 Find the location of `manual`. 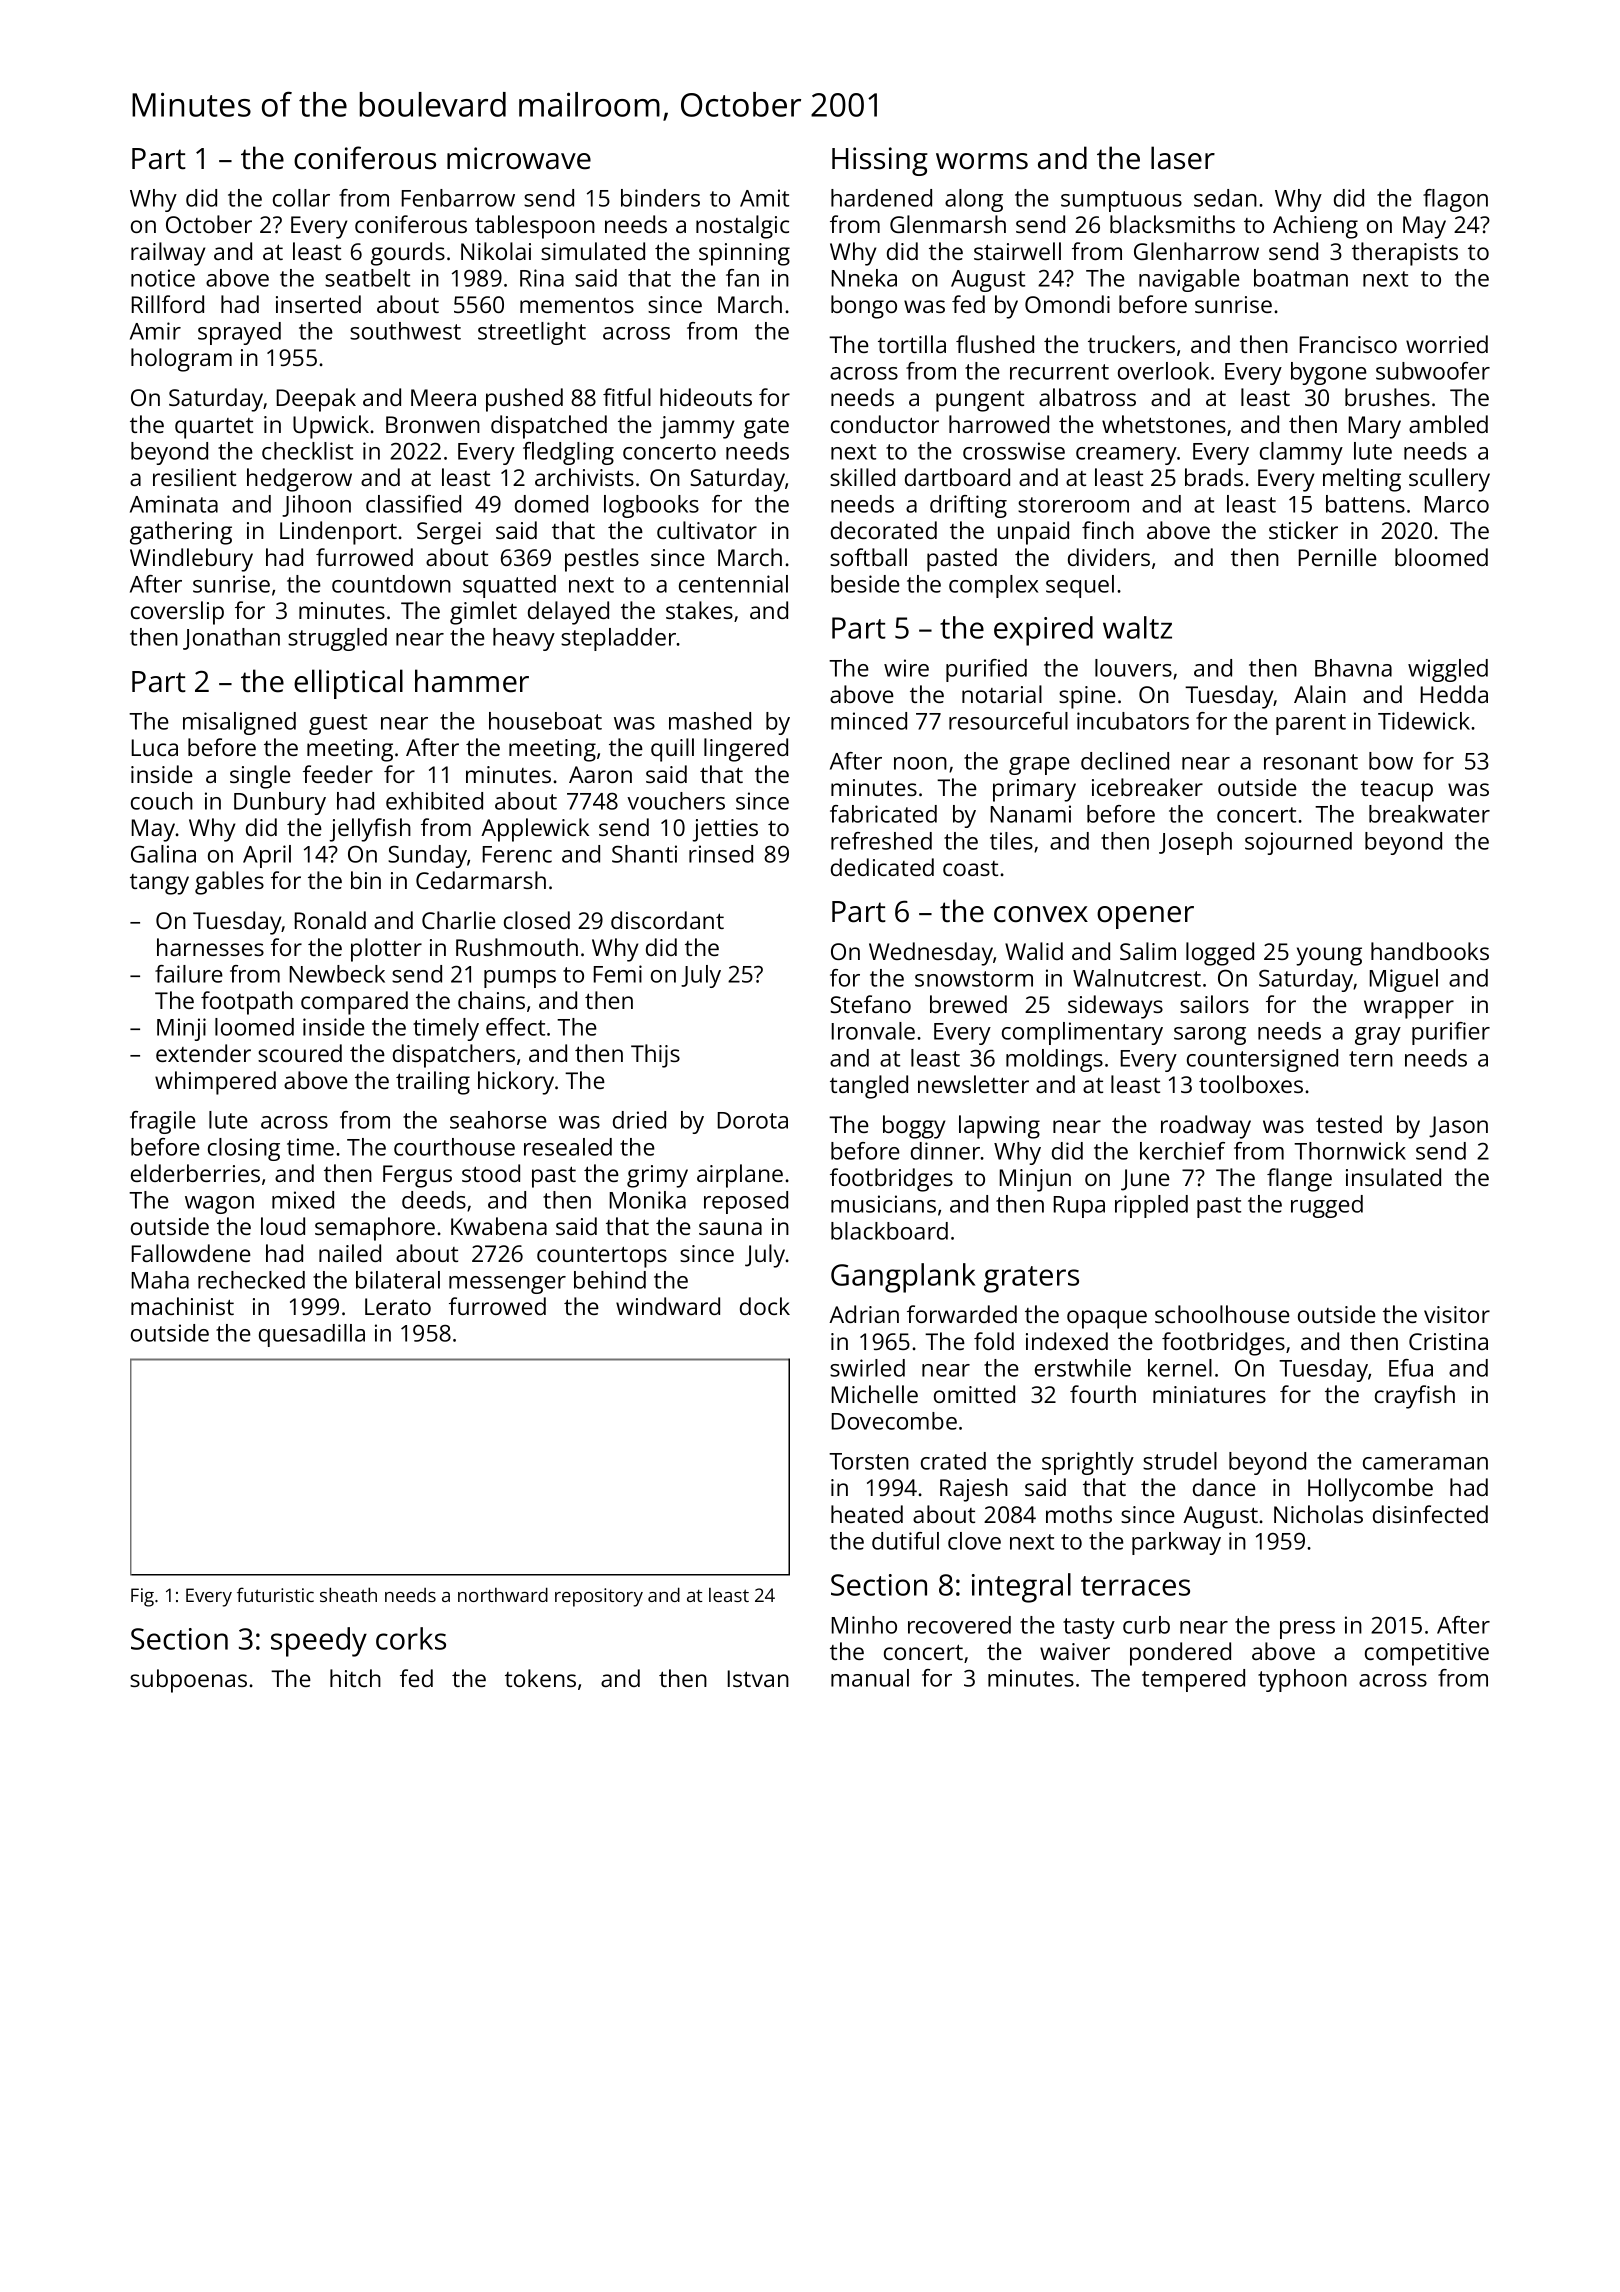

manual is located at coordinates (870, 1678).
